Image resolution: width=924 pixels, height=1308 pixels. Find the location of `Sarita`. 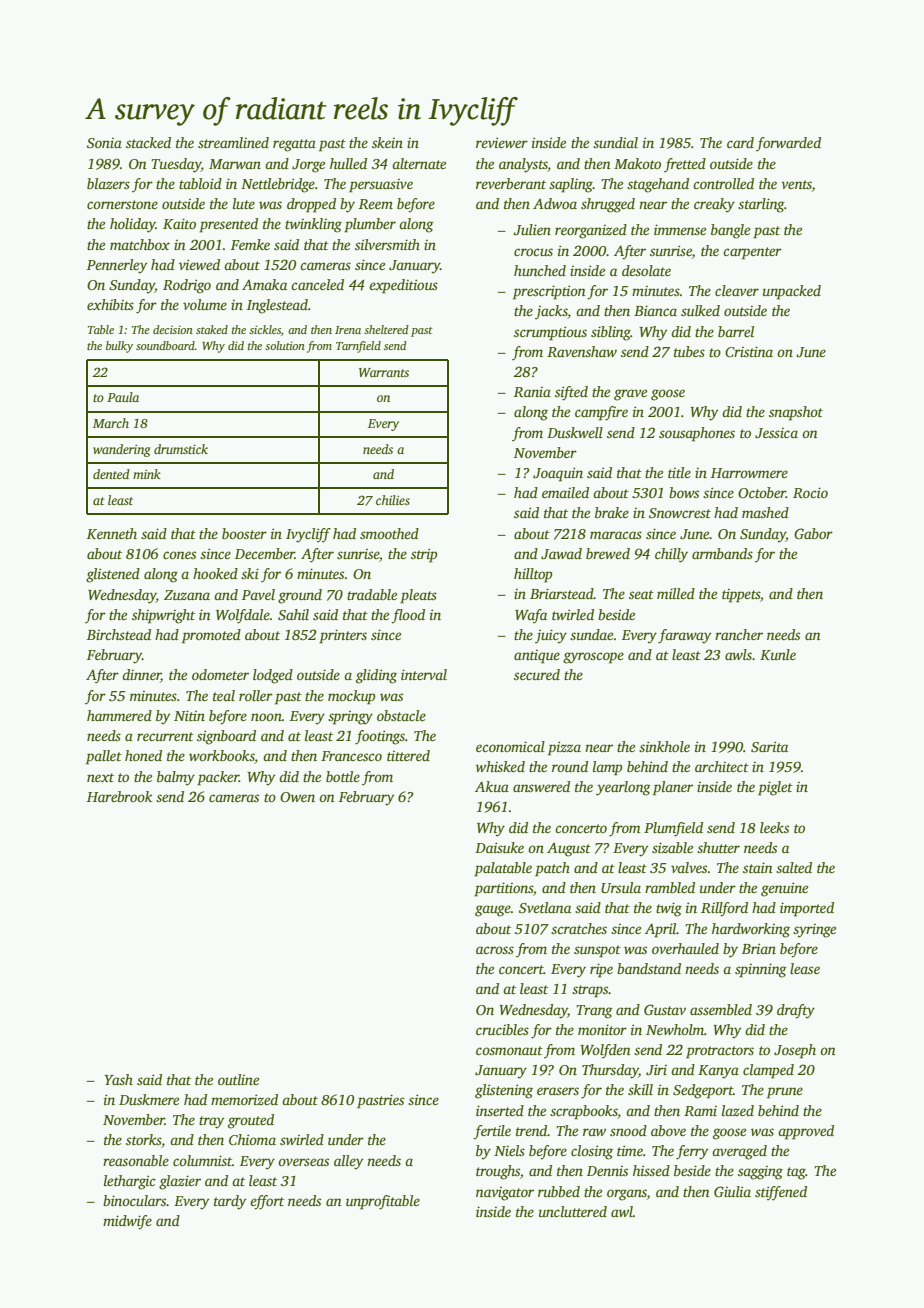

Sarita is located at coordinates (769, 746).
